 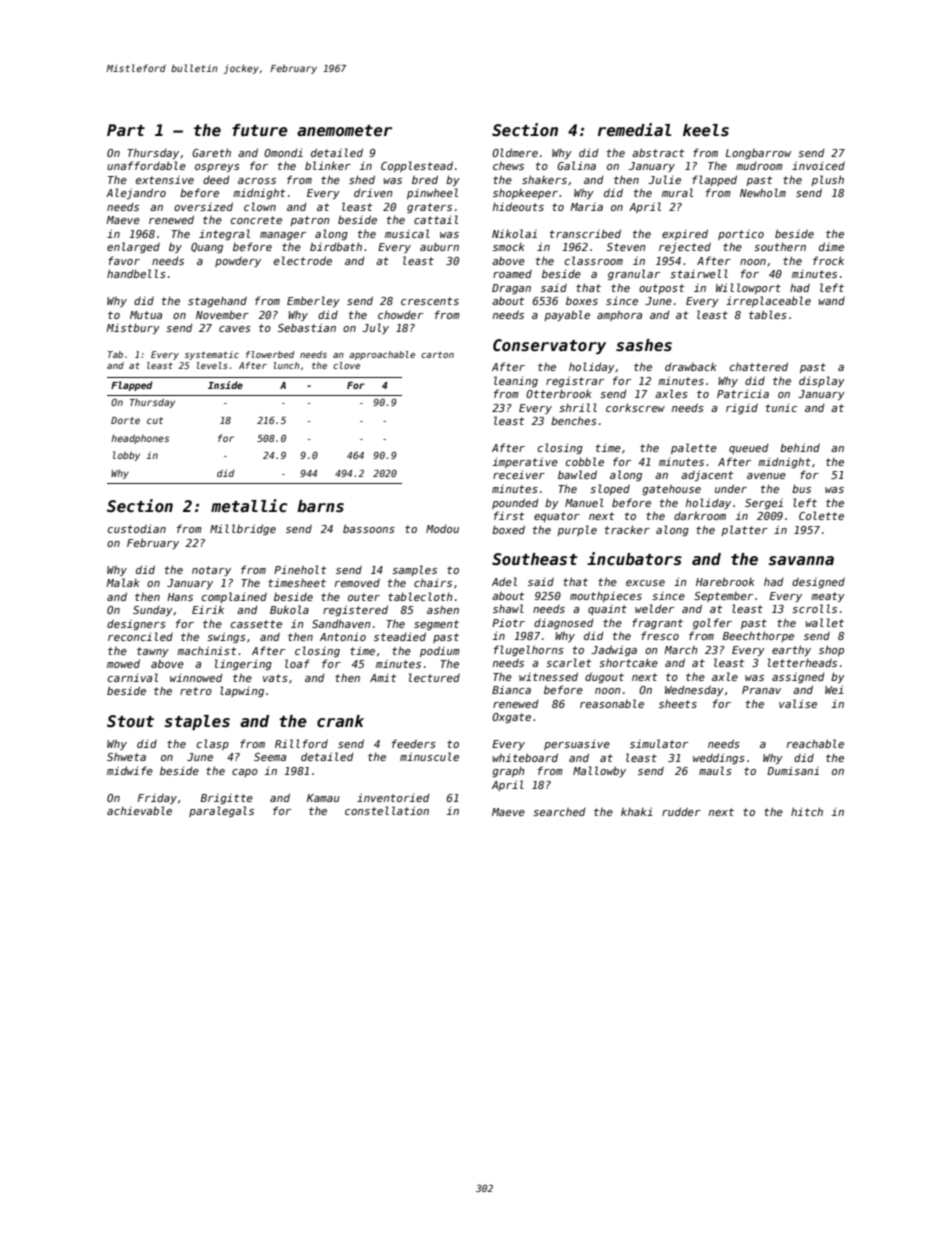 I want to click on Galina, so click(x=576, y=165).
